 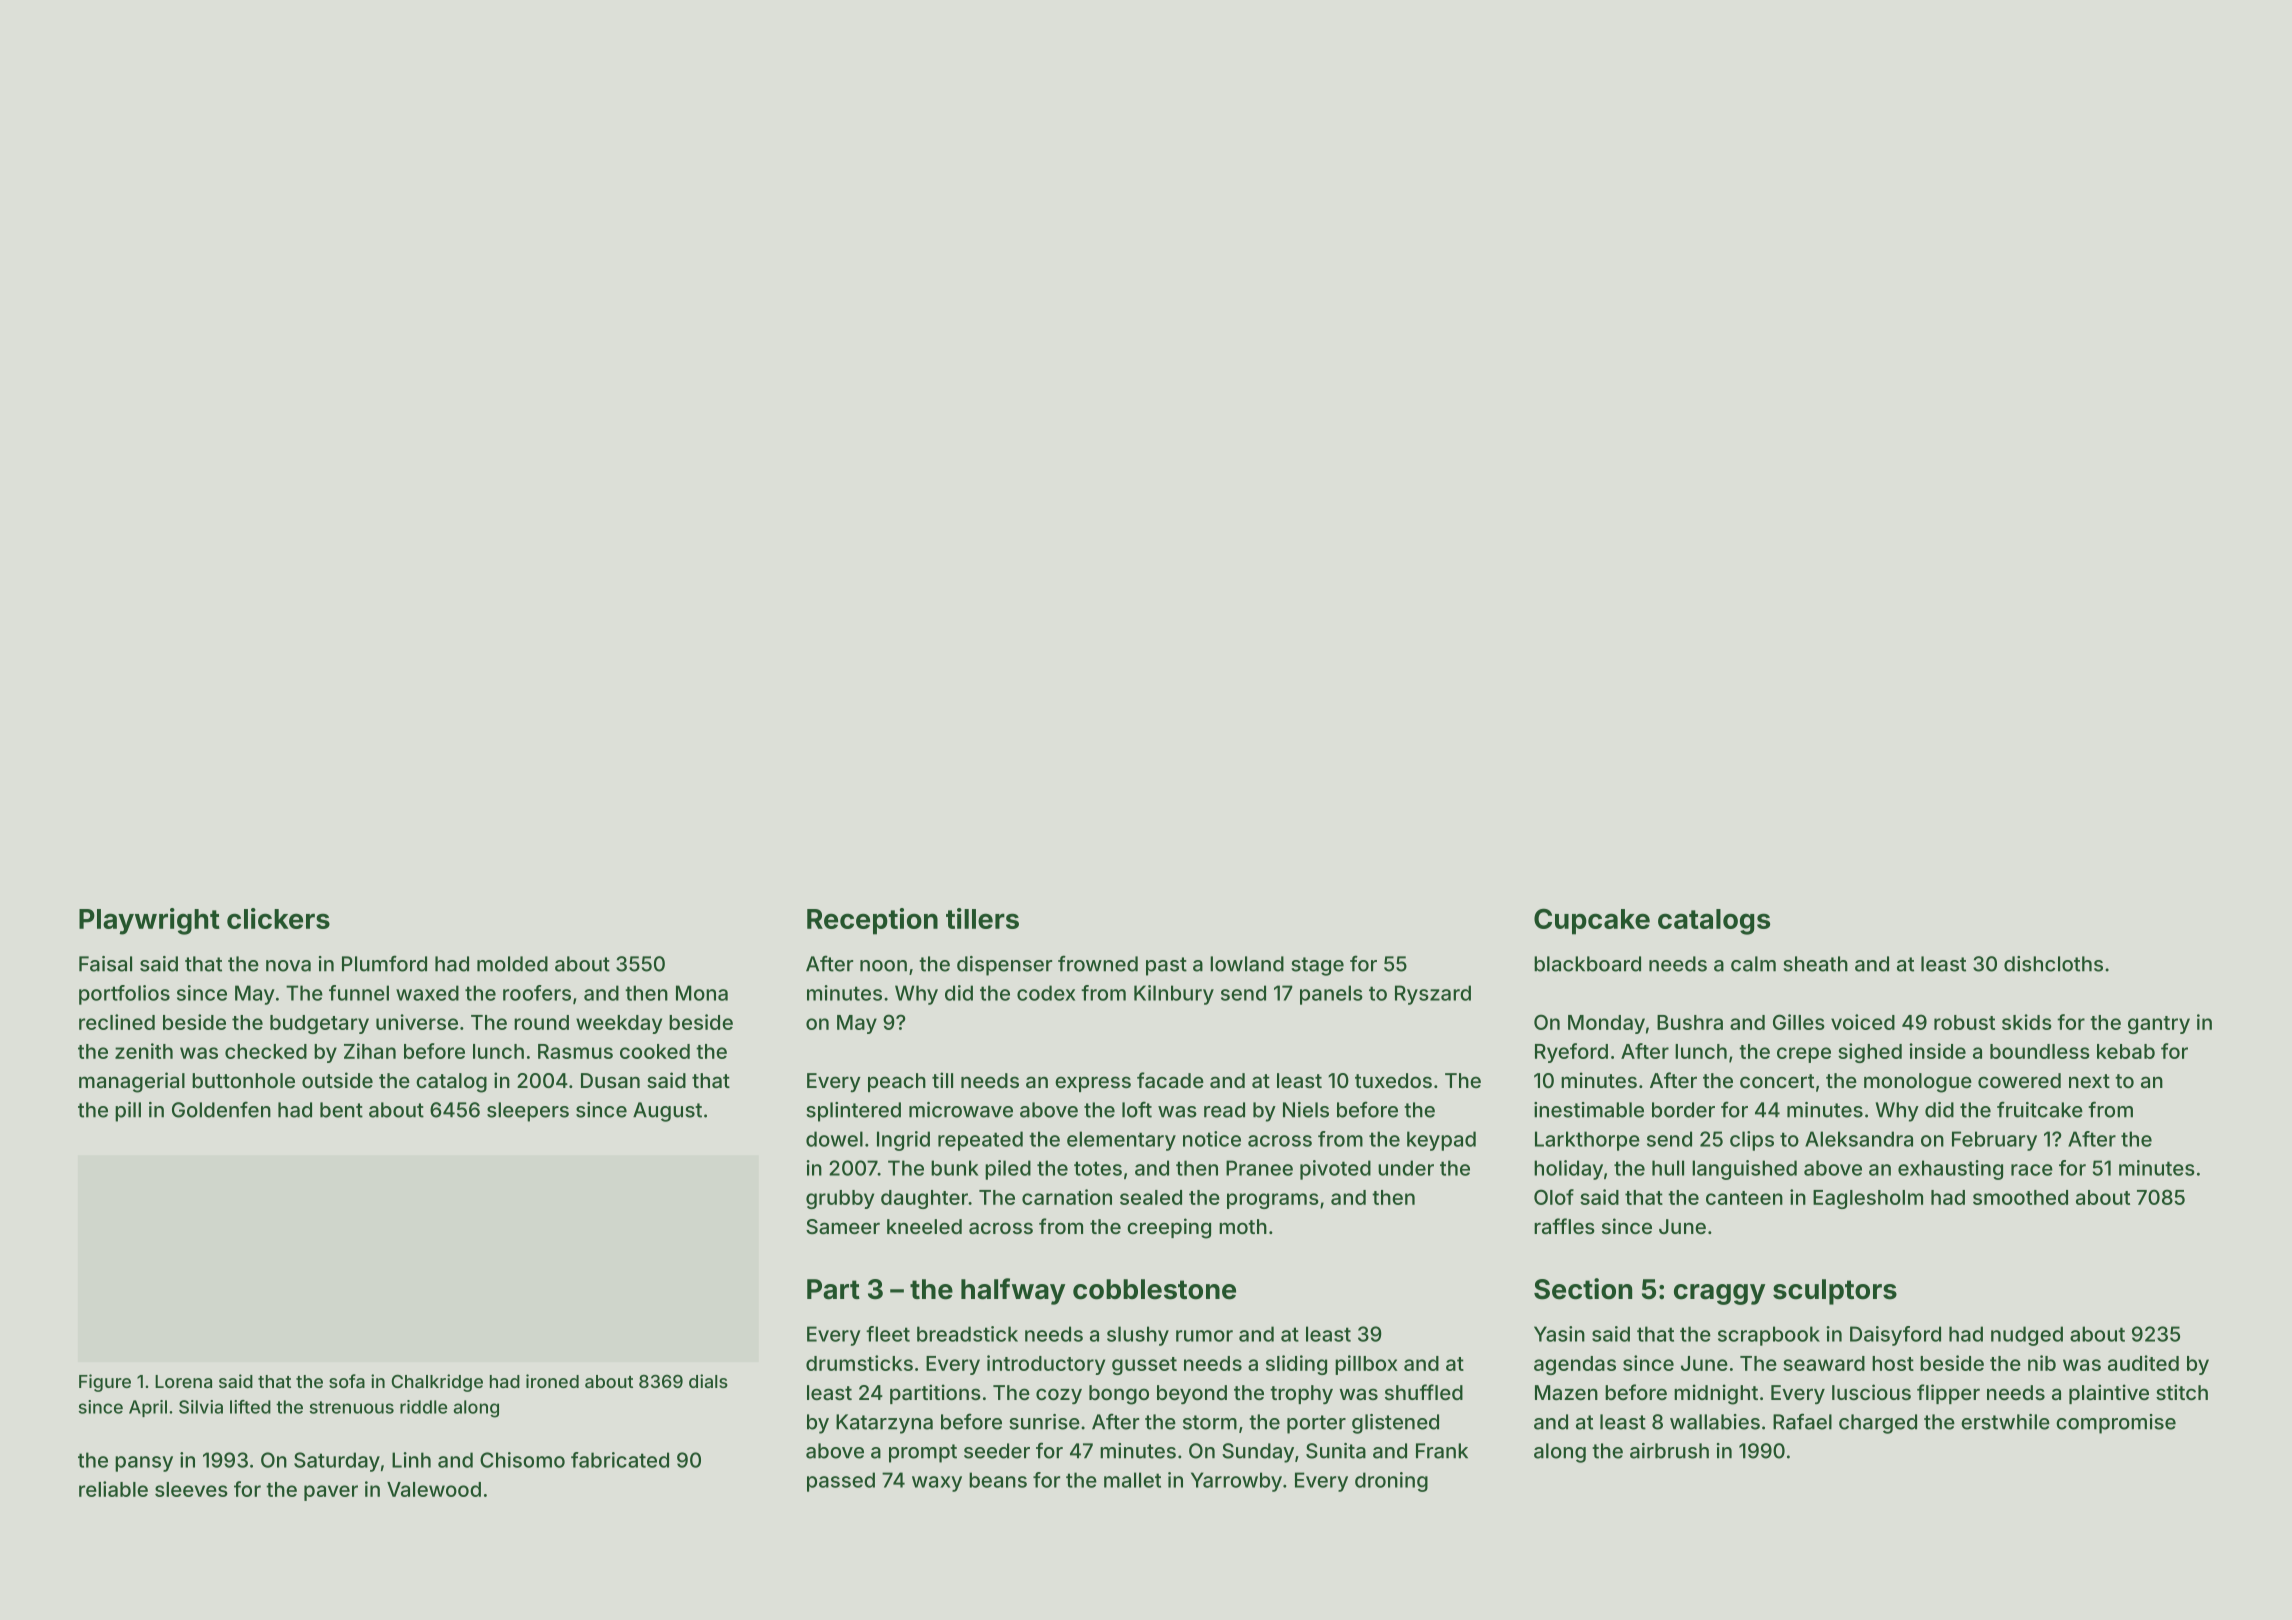 I want to click on smoothed, so click(x=2020, y=1197).
